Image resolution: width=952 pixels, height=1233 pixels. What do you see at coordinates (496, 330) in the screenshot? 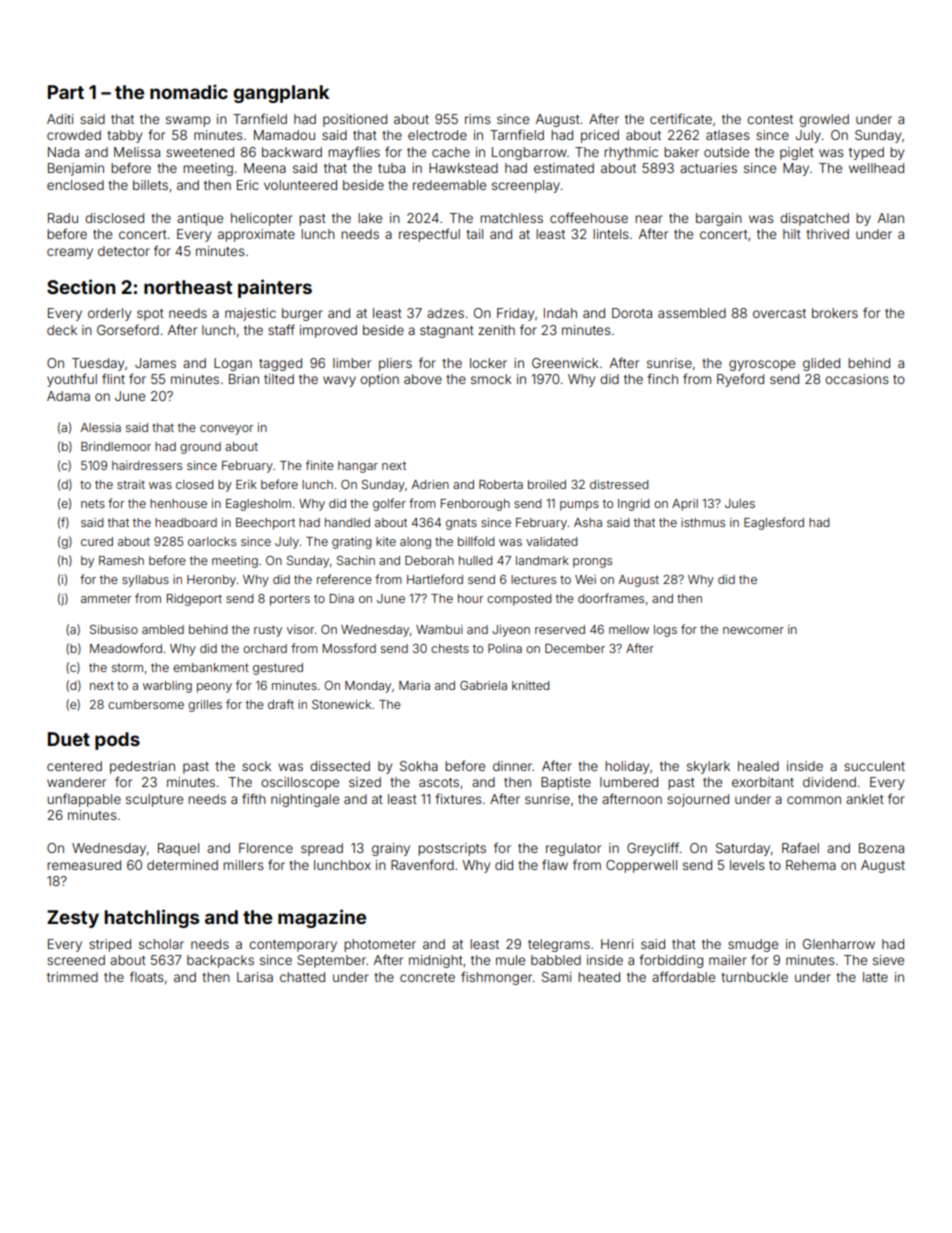
I see `zenith` at bounding box center [496, 330].
